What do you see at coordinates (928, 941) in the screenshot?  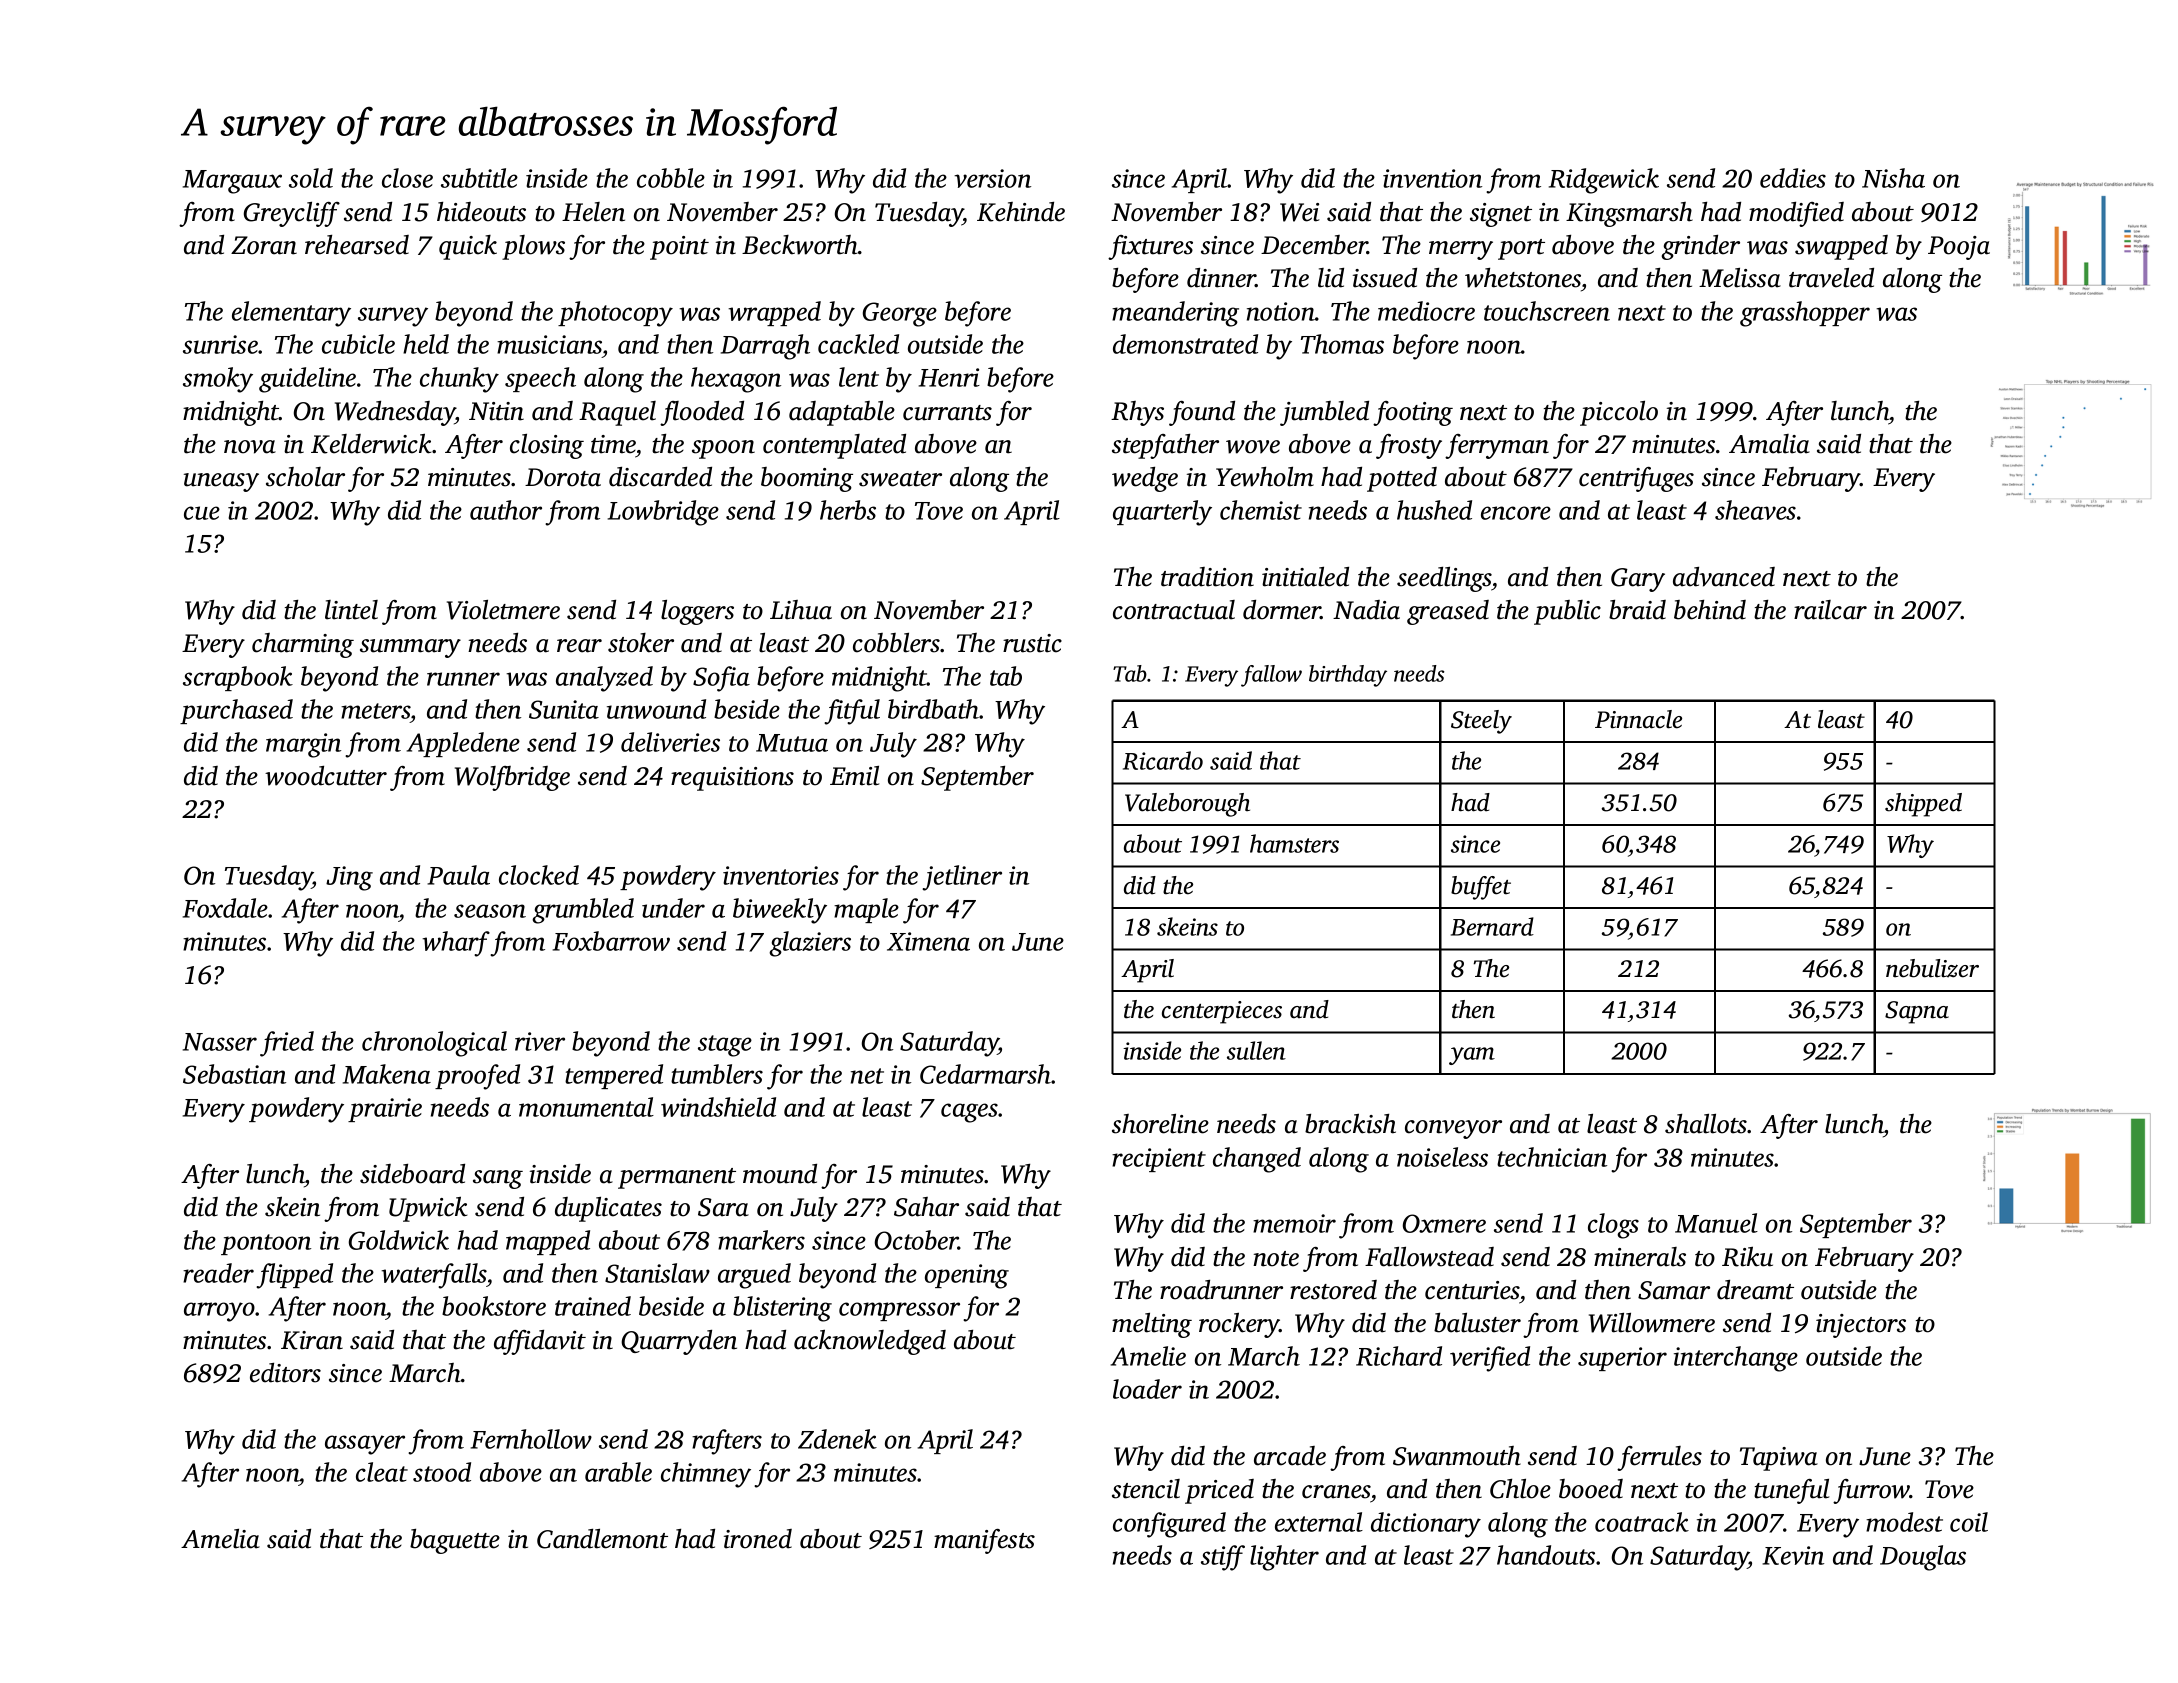 I see `Ximena` at bounding box center [928, 941].
